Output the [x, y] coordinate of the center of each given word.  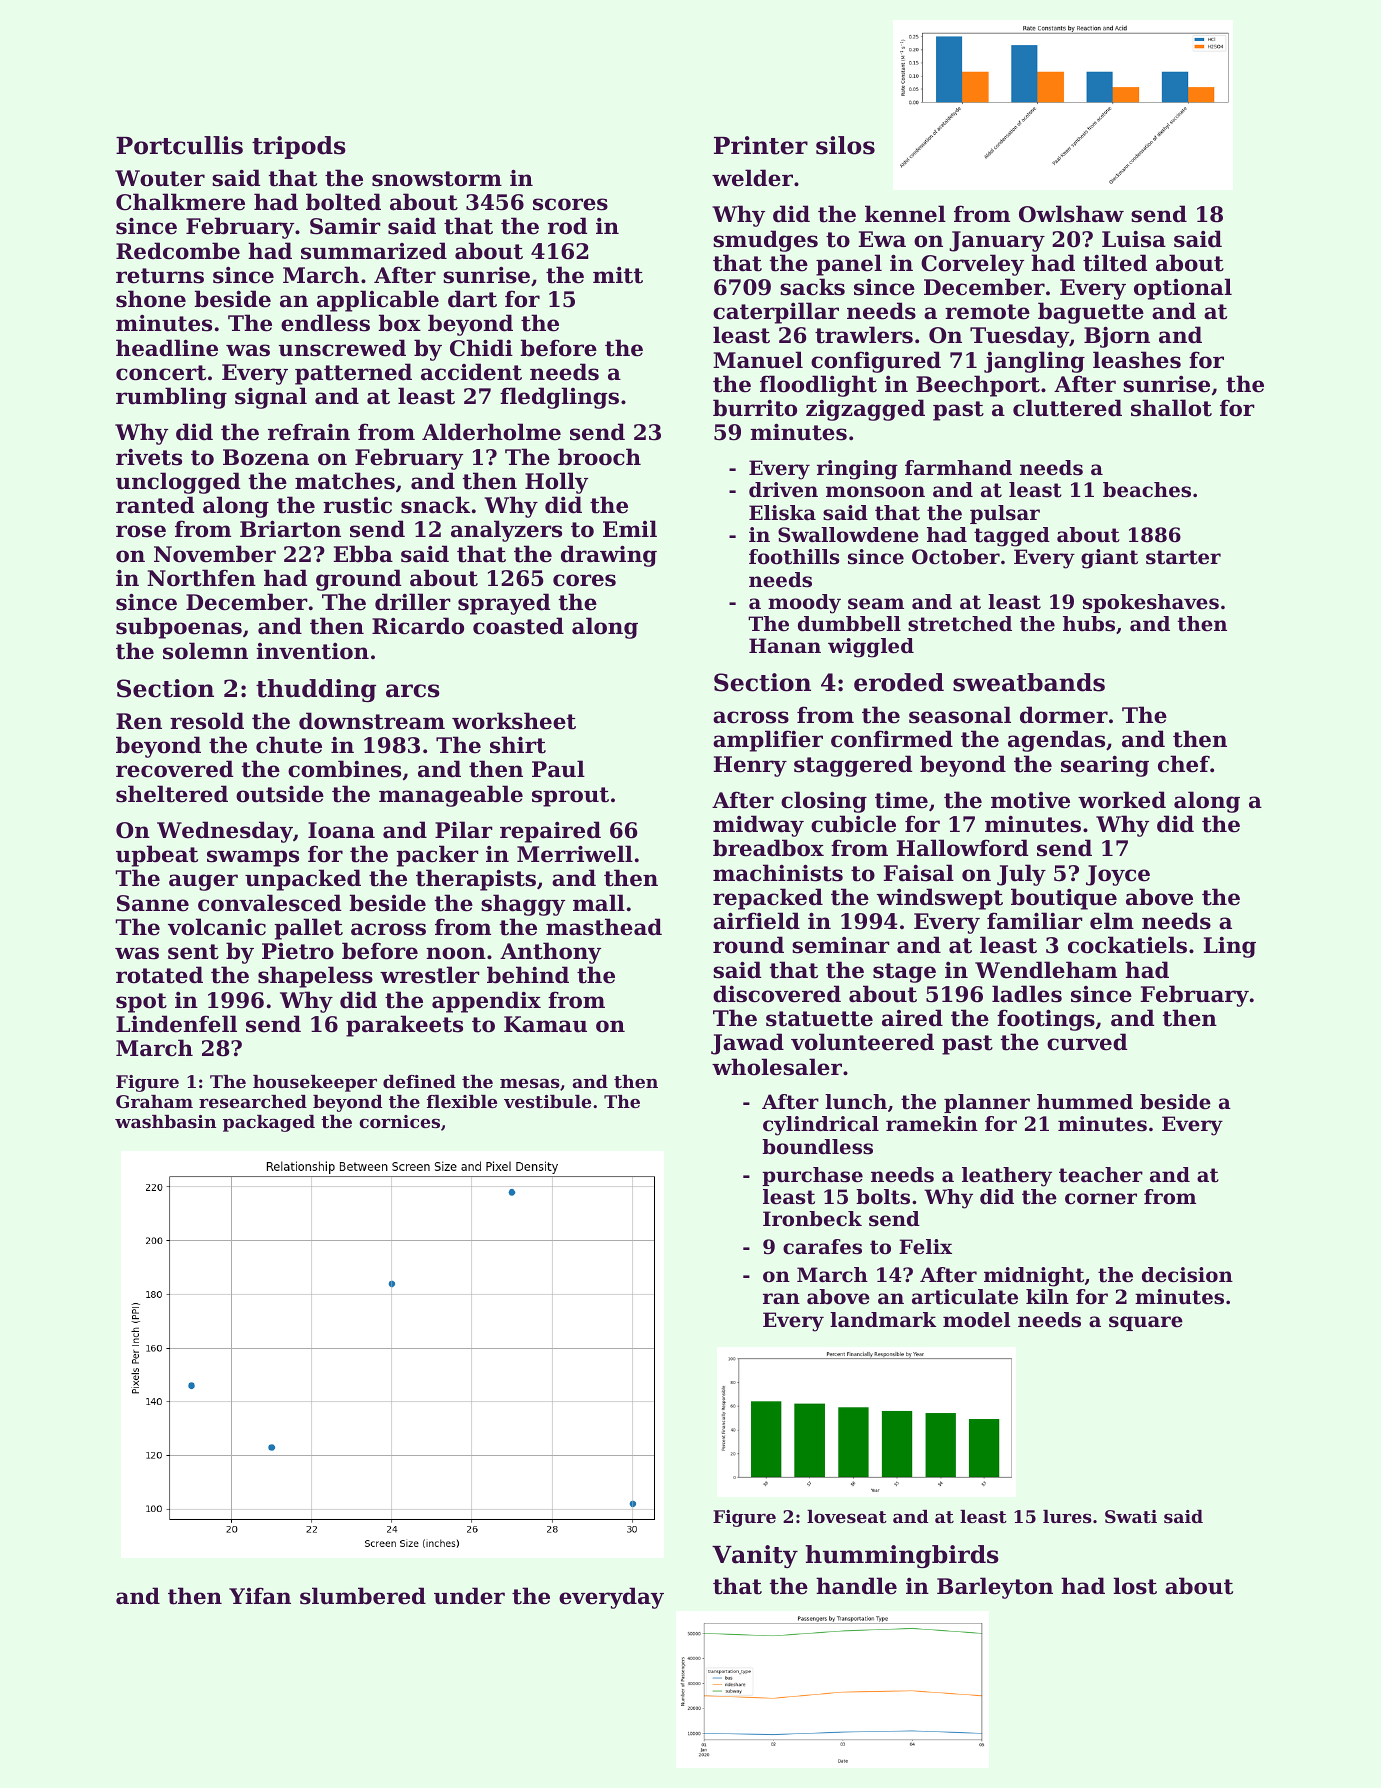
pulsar [1005, 514]
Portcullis [179, 145]
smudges [765, 241]
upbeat [157, 856]
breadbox [768, 848]
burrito [755, 408]
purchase [812, 1176]
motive [1030, 800]
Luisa [1134, 239]
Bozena [266, 457]
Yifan [260, 1596]
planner [987, 1103]
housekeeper [315, 1083]
